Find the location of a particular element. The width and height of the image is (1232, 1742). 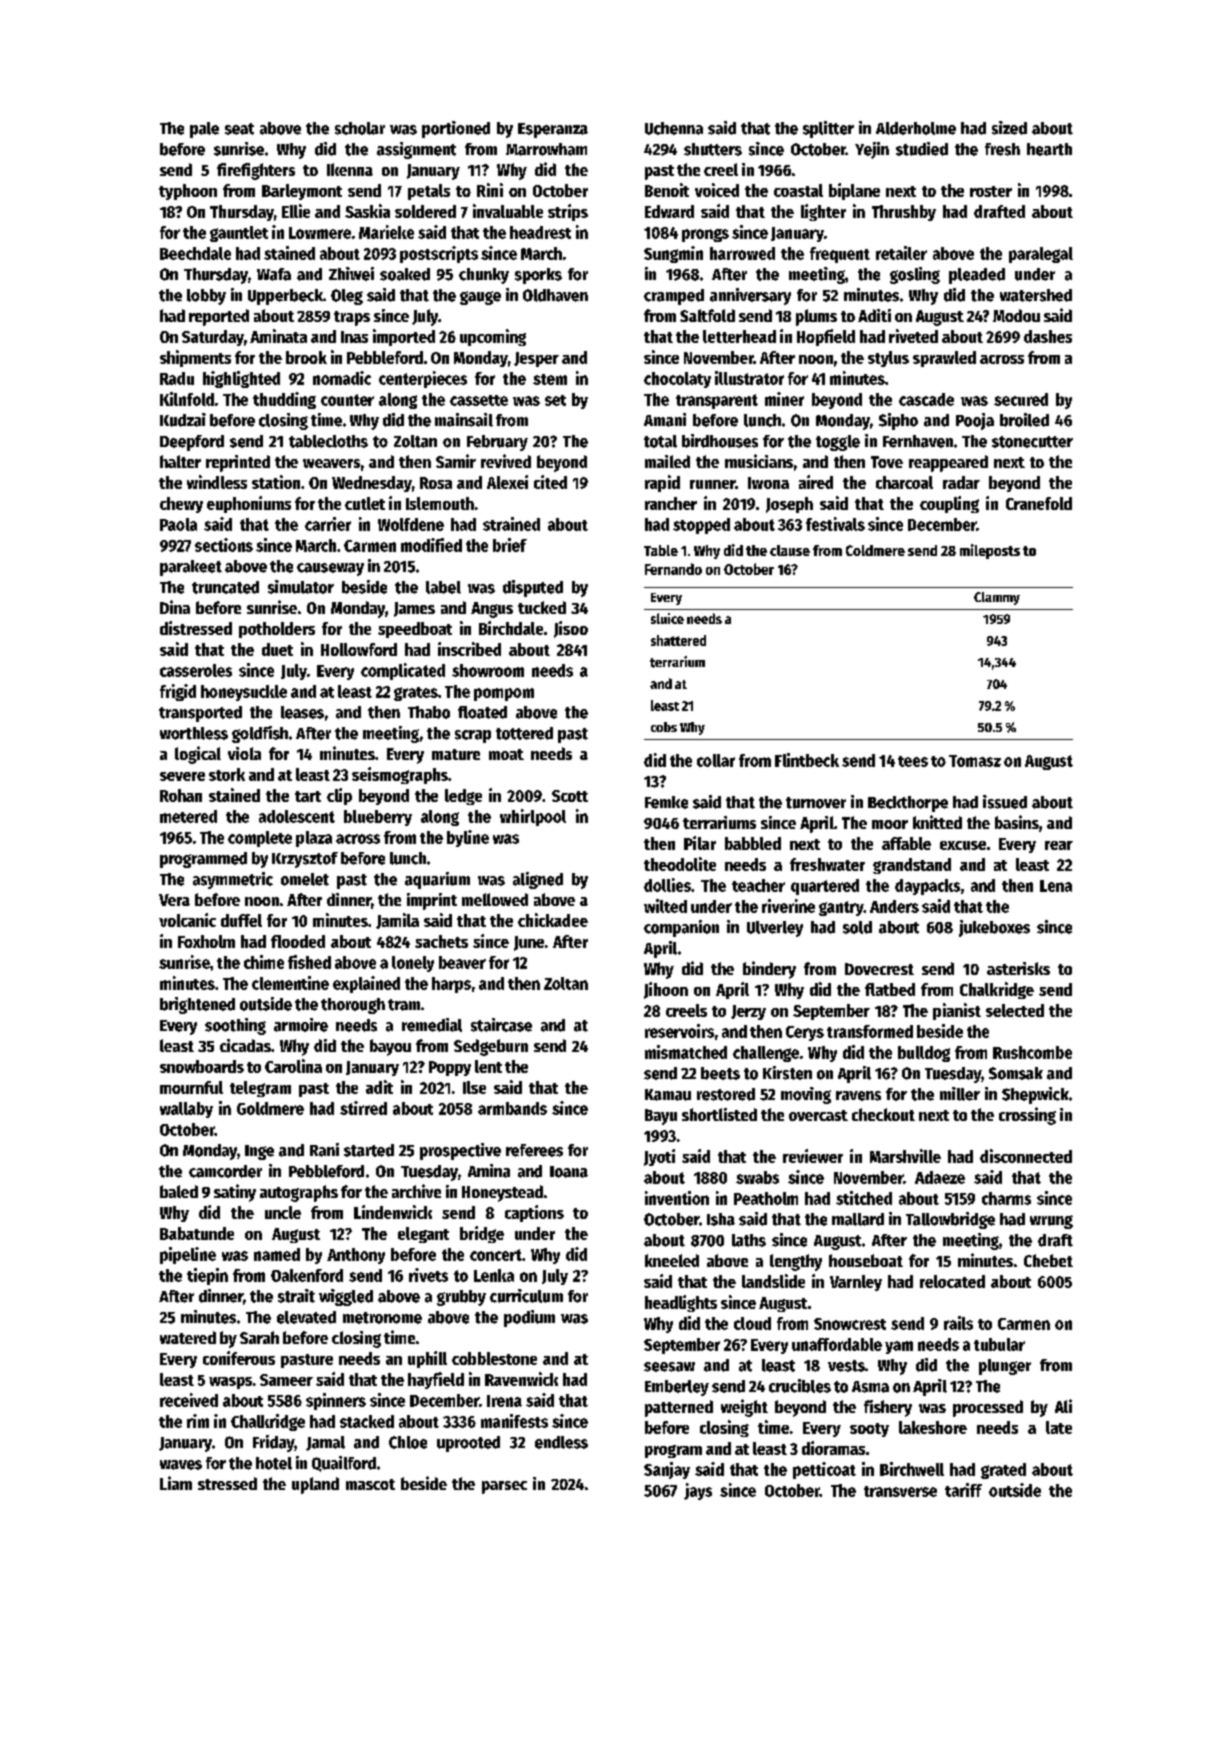

reprinted is located at coordinates (238, 463).
